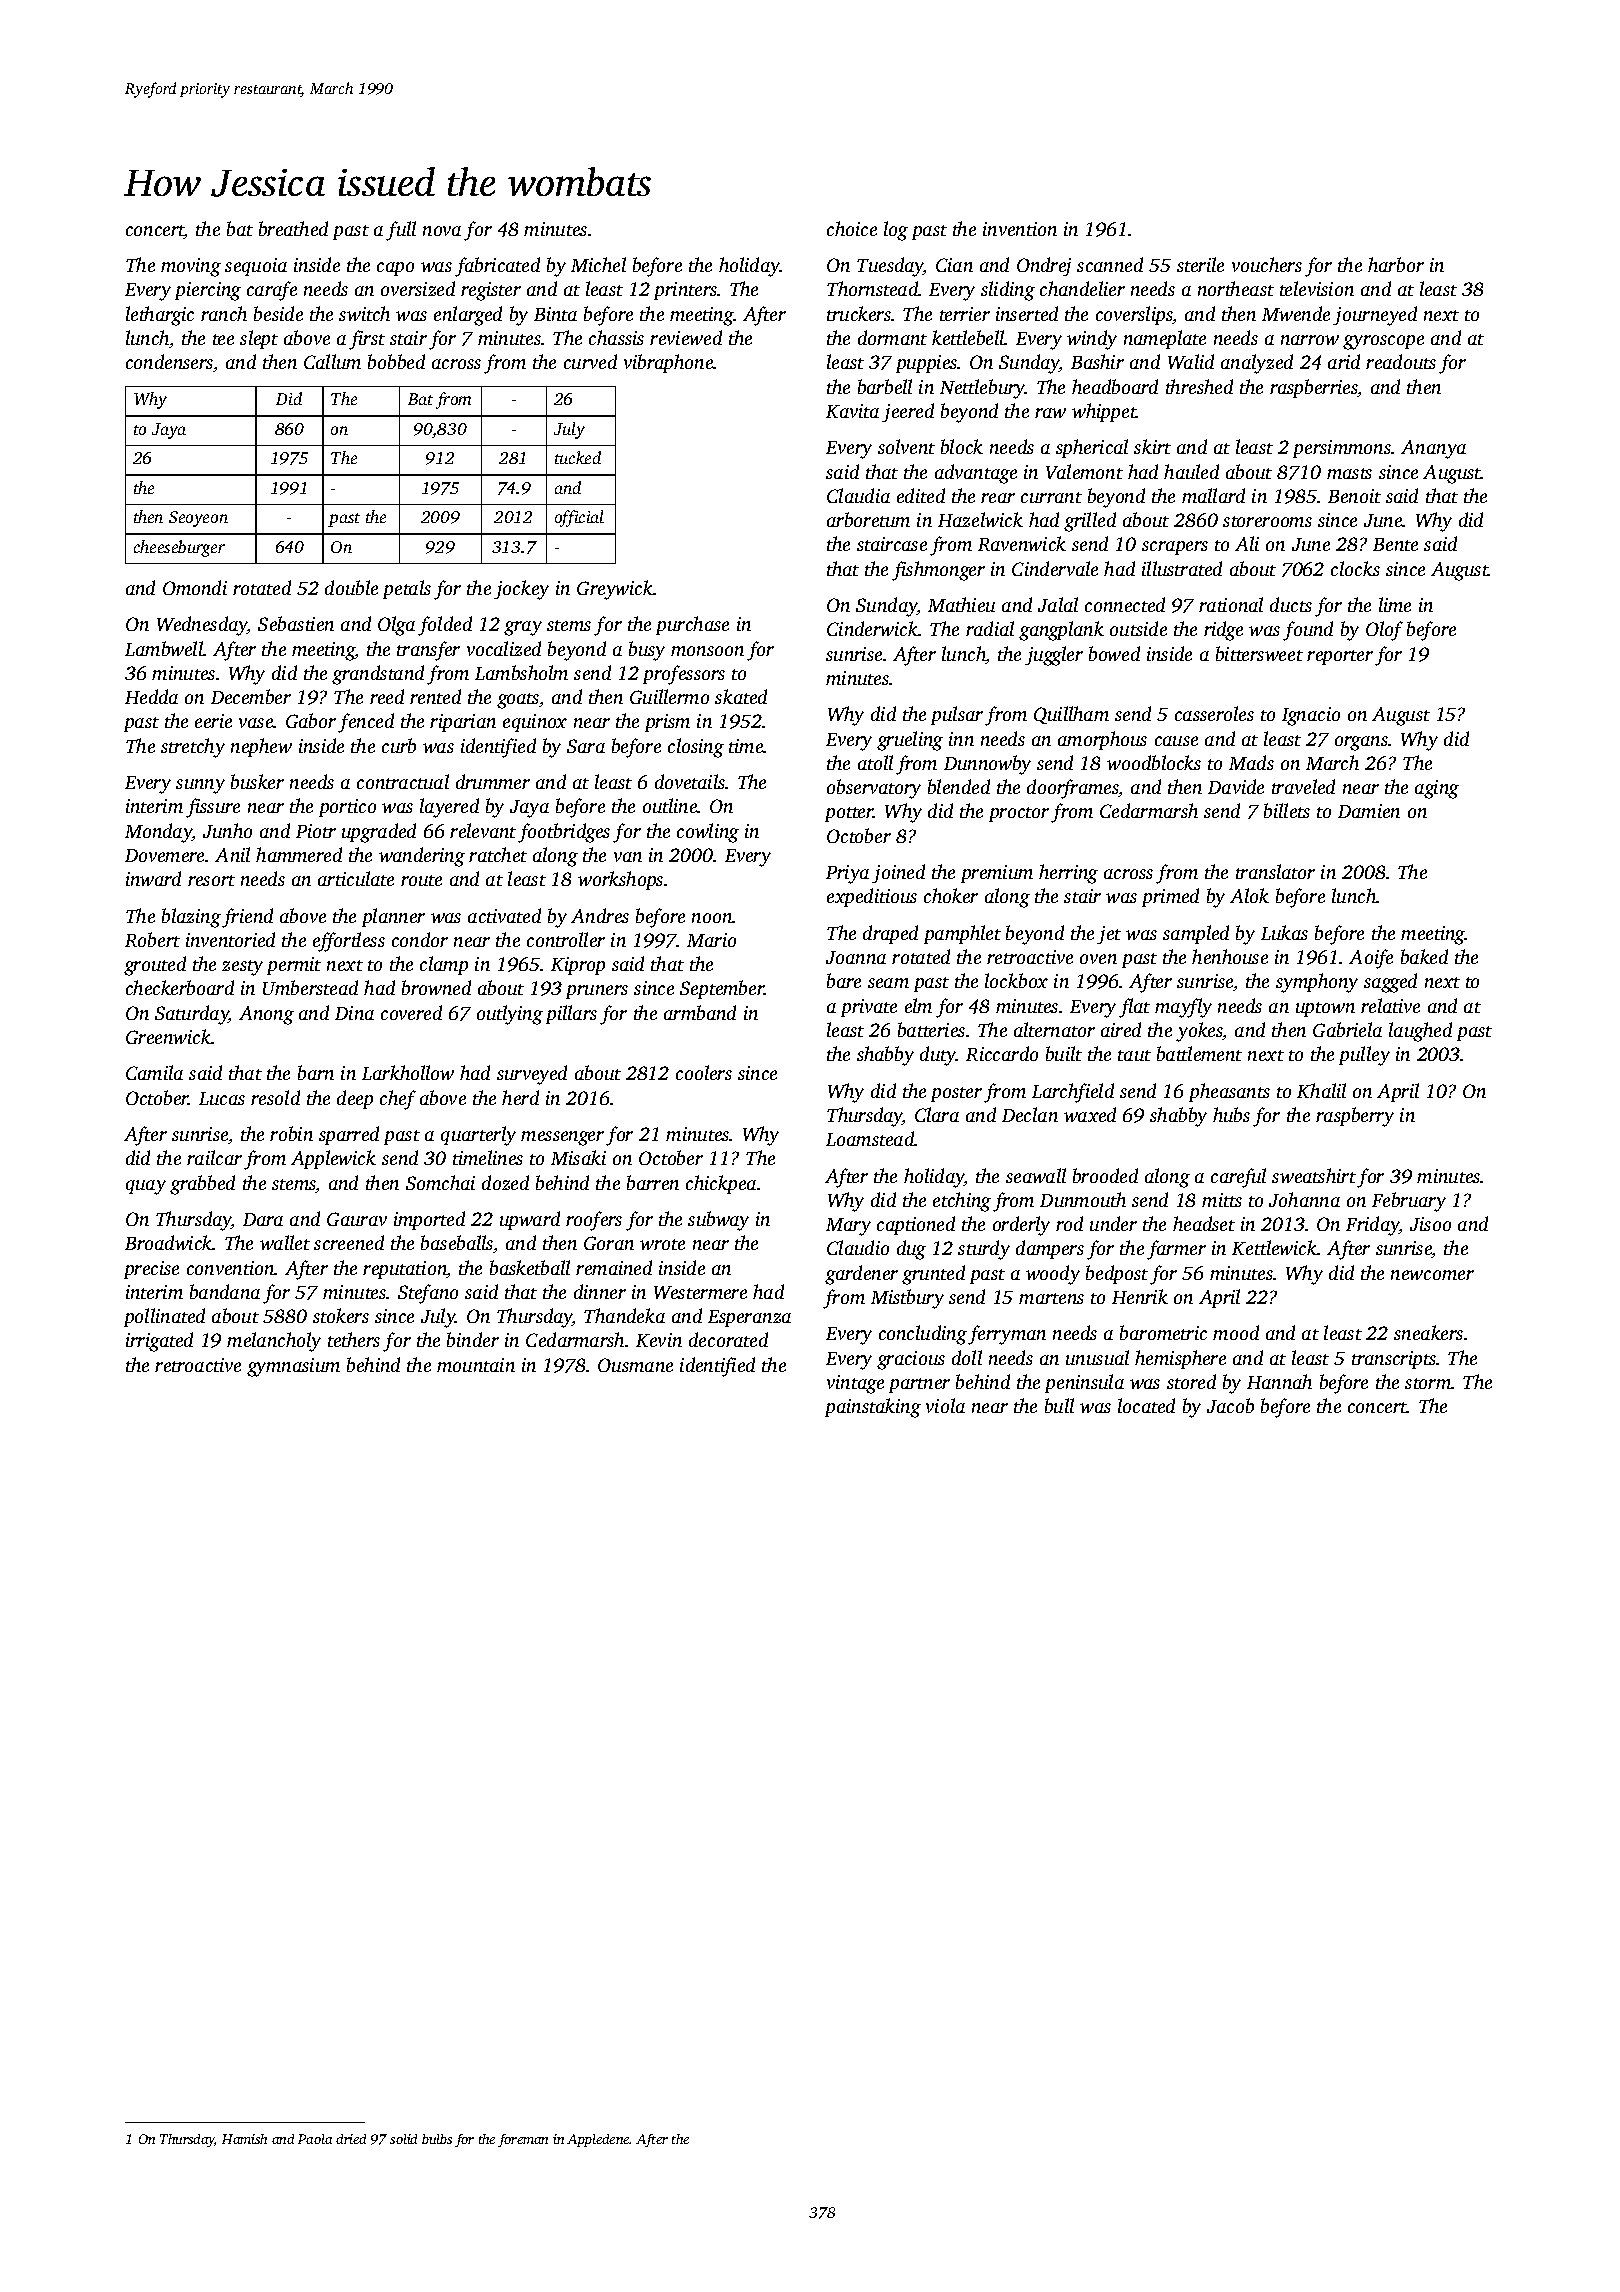 The width and height of the screenshot is (1620, 2292). What do you see at coordinates (852, 411) in the screenshot?
I see `Kavita` at bounding box center [852, 411].
